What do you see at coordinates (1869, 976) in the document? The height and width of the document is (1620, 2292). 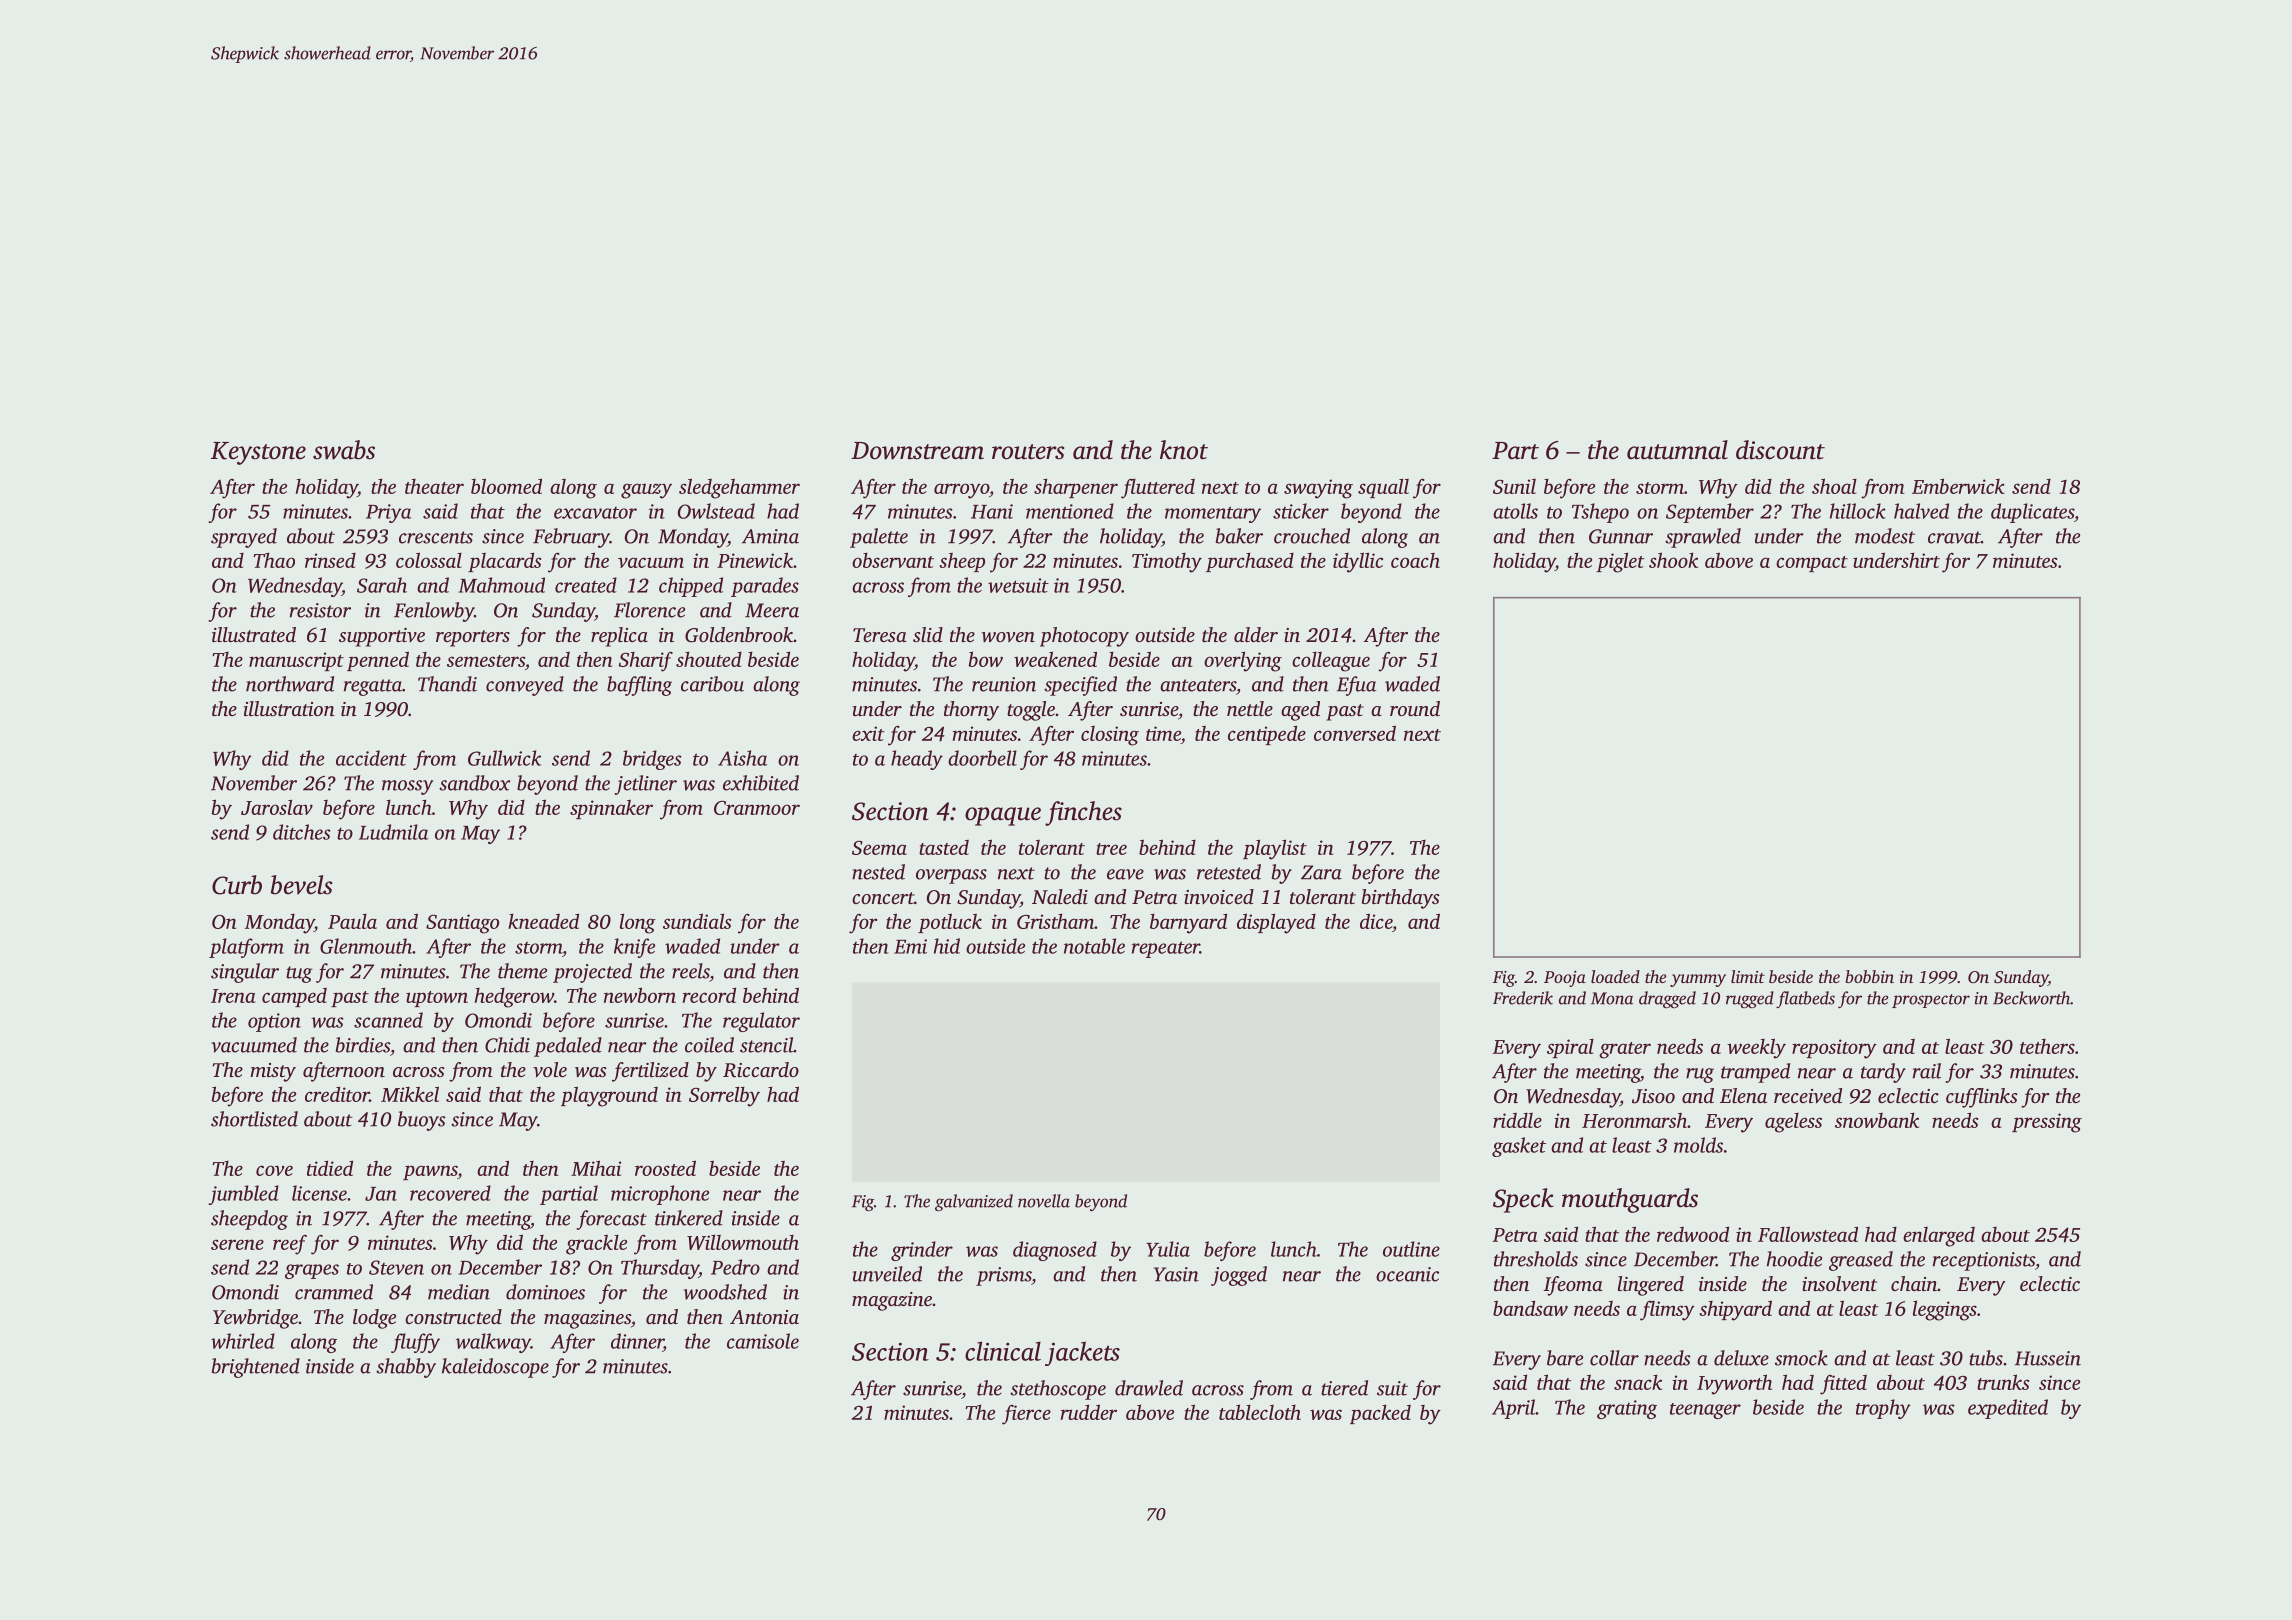 I see `bobbin` at bounding box center [1869, 976].
